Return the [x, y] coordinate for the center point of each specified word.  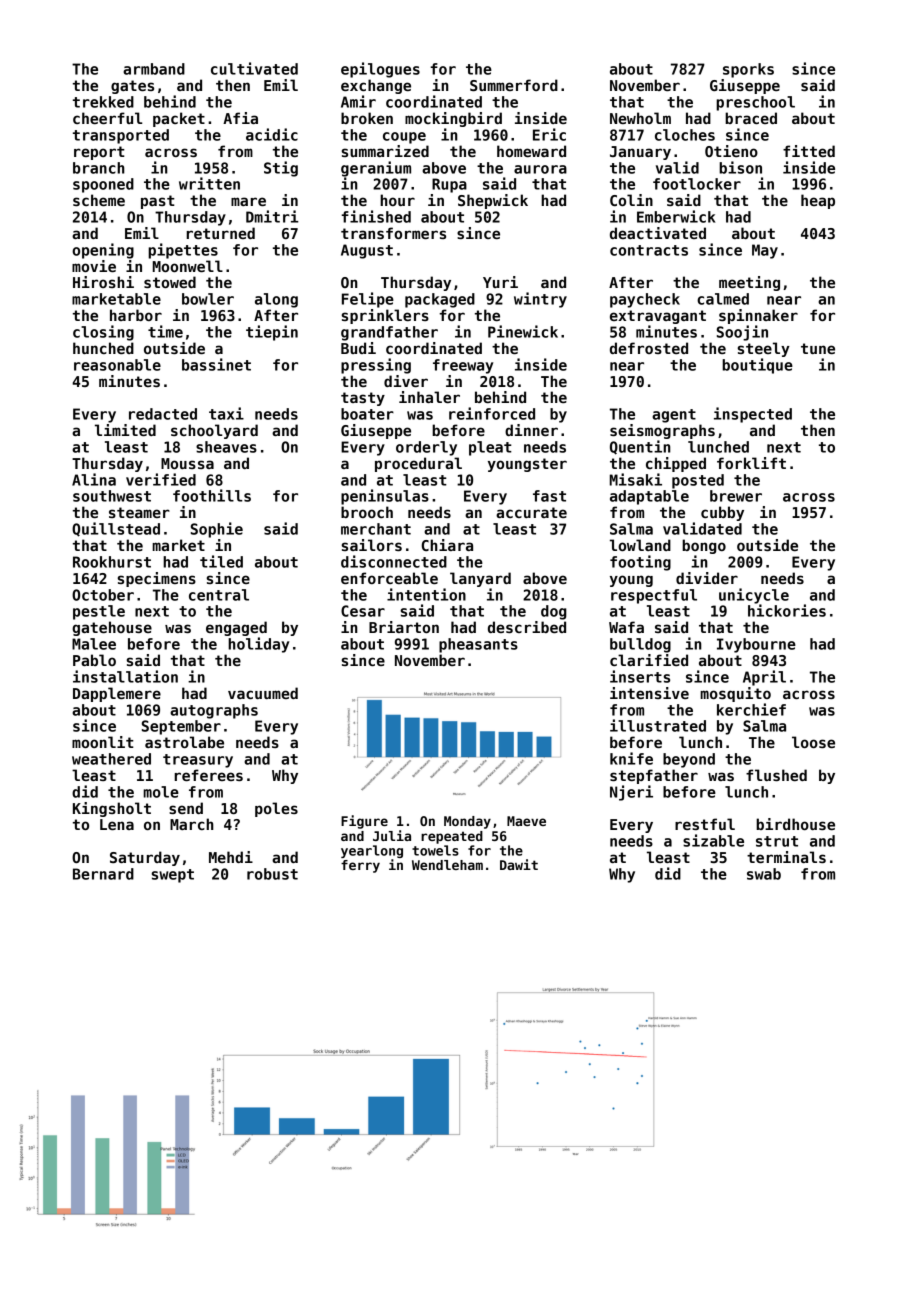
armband [154, 69]
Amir [358, 101]
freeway [463, 366]
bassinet [216, 364]
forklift [751, 463]
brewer [736, 496]
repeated [452, 837]
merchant [376, 529]
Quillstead [116, 529]
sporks [748, 70]
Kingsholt [112, 809]
